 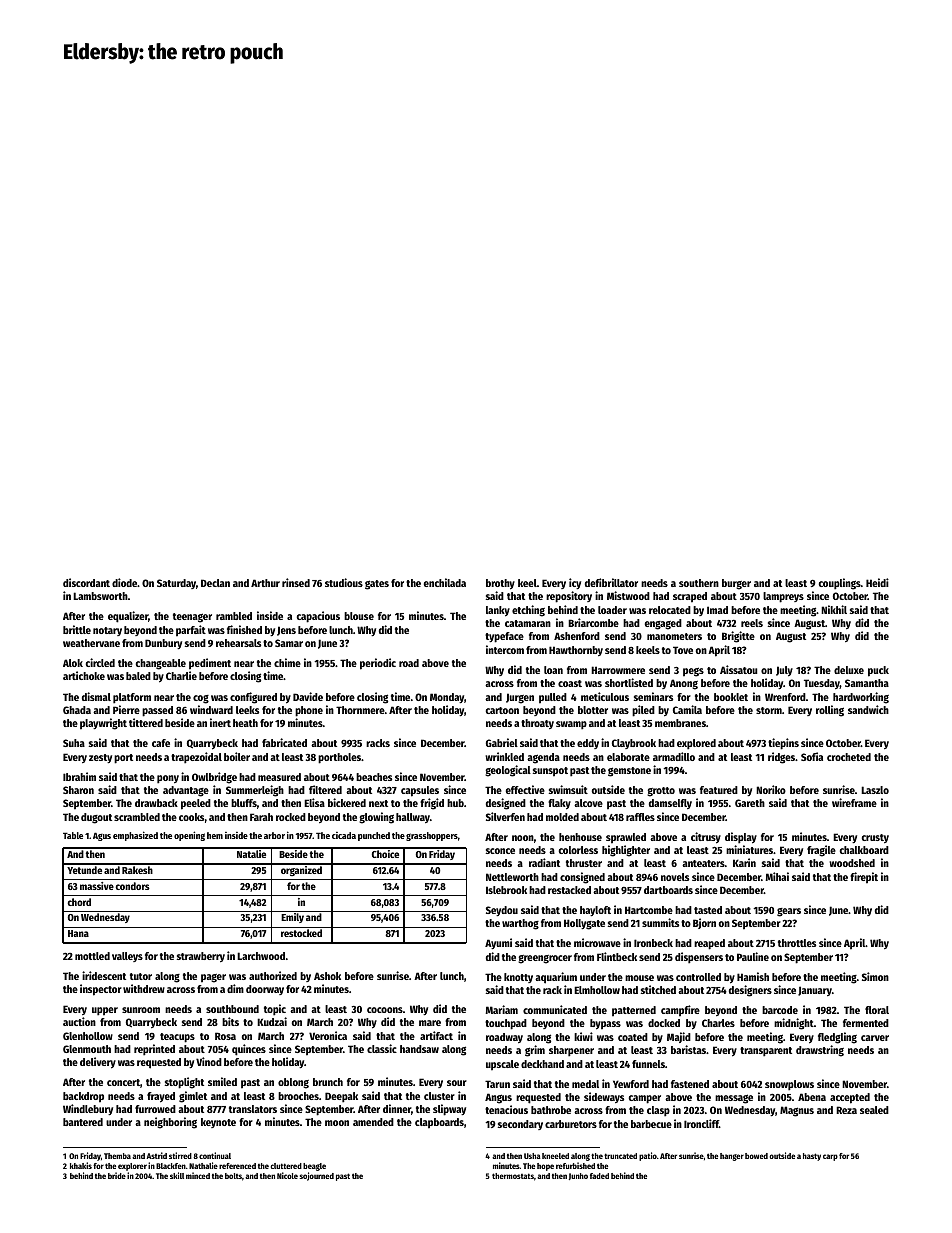 What do you see at coordinates (648, 1156) in the document?
I see `patio` at bounding box center [648, 1156].
